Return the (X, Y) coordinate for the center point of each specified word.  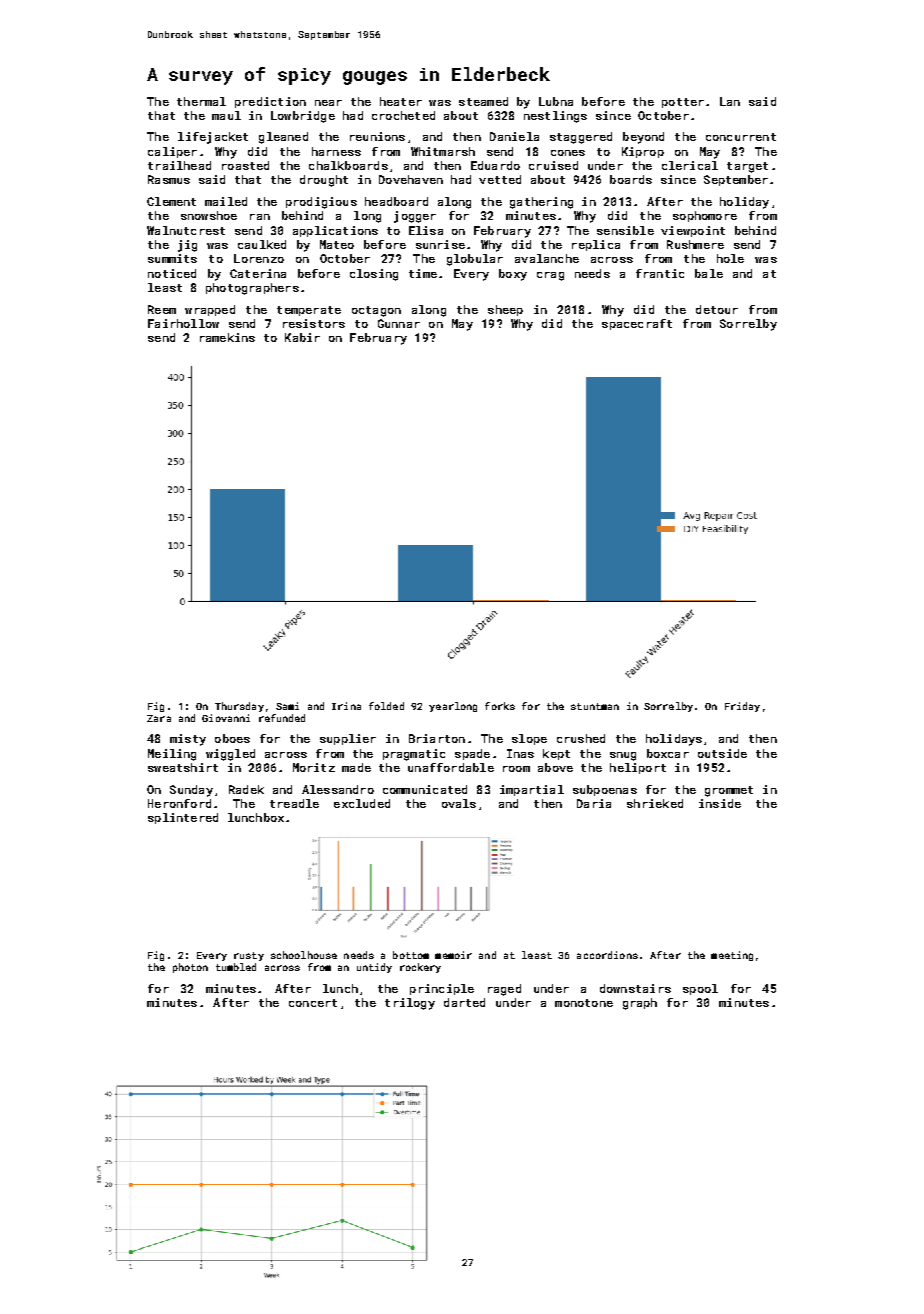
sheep (505, 310)
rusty (249, 956)
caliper (172, 152)
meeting (732, 956)
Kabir (302, 337)
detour (717, 309)
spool (700, 989)
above (555, 767)
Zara (159, 718)
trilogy (410, 1004)
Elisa (426, 230)
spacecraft (637, 324)
